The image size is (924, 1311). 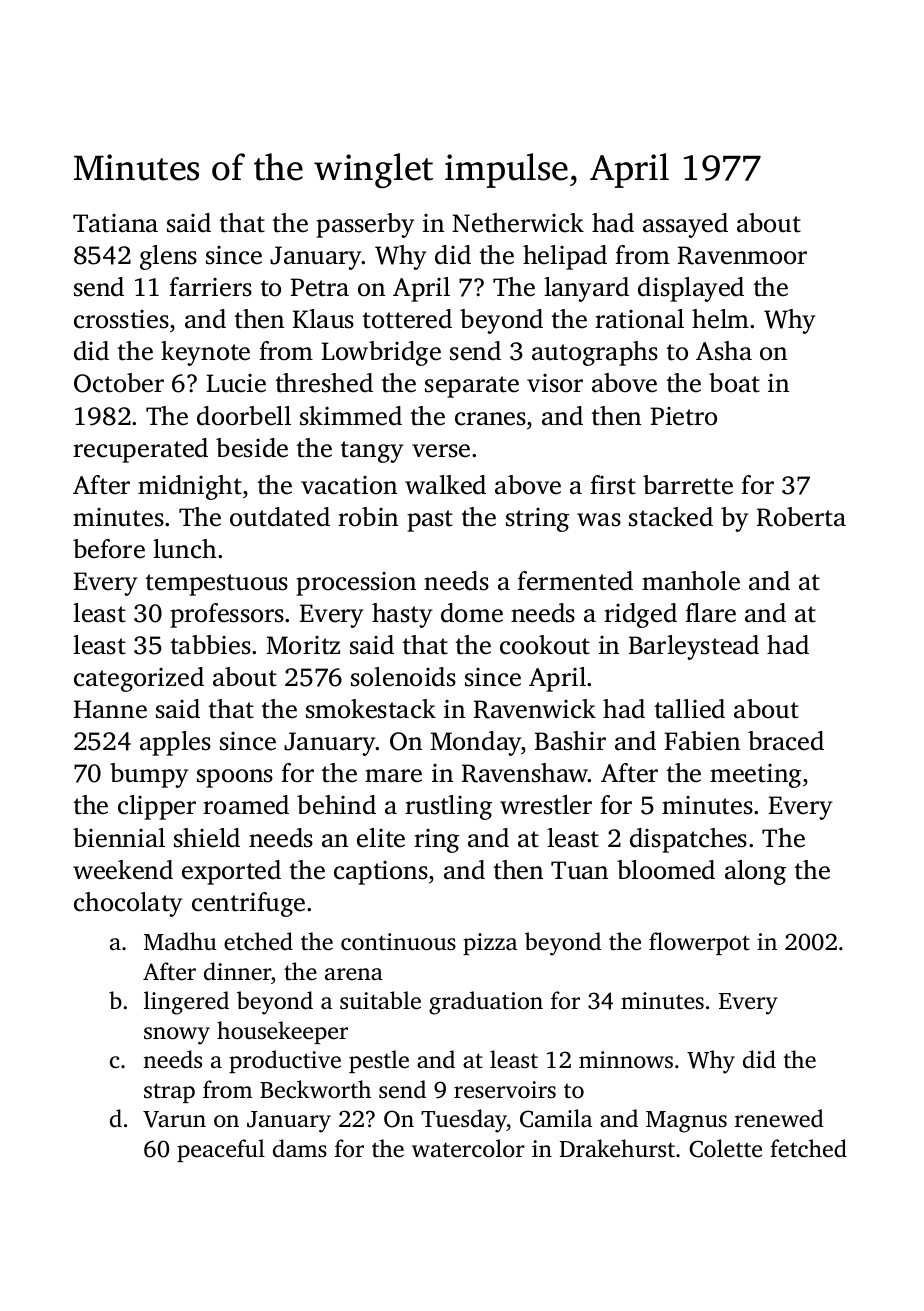 What do you see at coordinates (177, 1036) in the page?
I see `snowy` at bounding box center [177, 1036].
